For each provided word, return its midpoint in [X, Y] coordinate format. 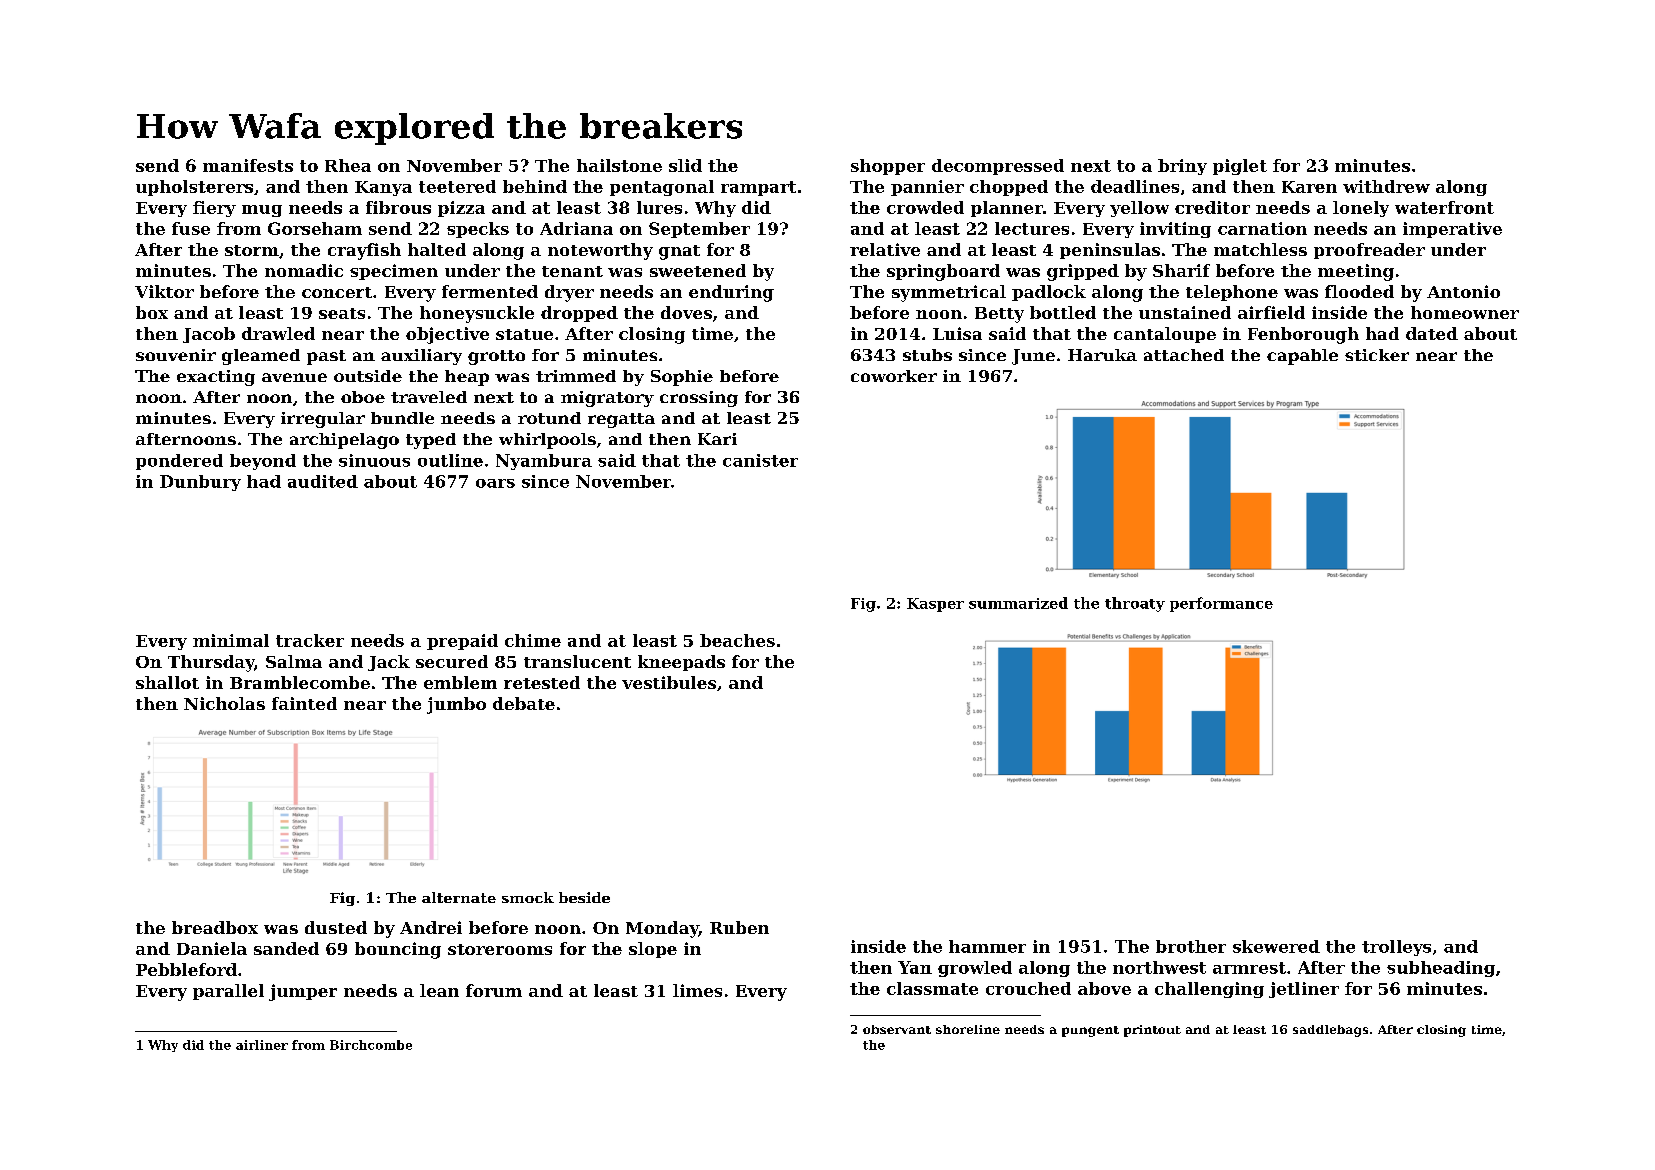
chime [533, 640]
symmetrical [949, 293]
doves [686, 312]
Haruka [1102, 355]
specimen [394, 272]
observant [897, 1029]
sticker [1377, 355]
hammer [987, 946]
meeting [1356, 272]
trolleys [1396, 948]
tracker [310, 640]
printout [1152, 1031]
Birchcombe [371, 1045]
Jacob [209, 335]
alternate [459, 897]
